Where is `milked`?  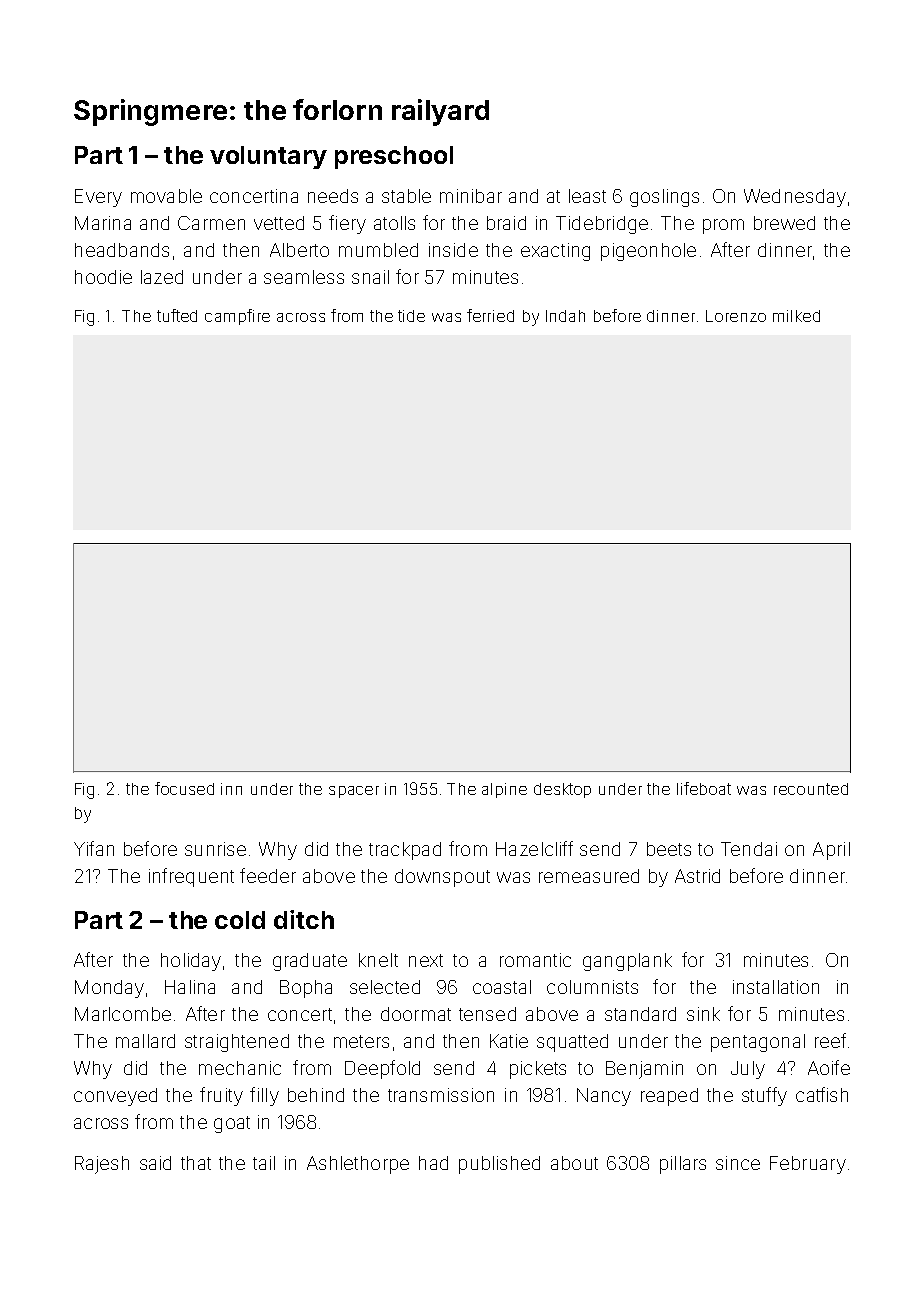
milked is located at coordinates (796, 316).
